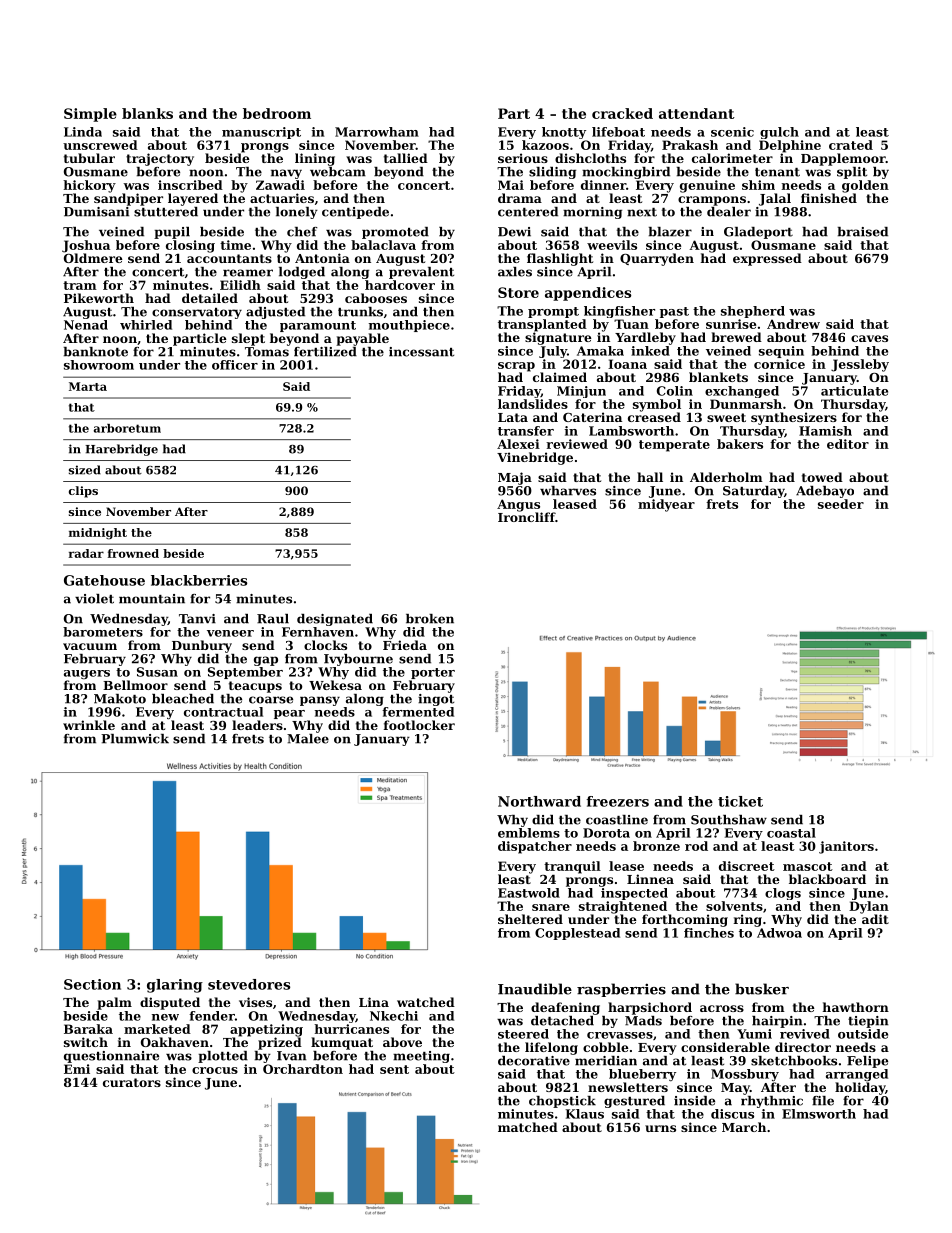 The image size is (952, 1233). What do you see at coordinates (511, 185) in the screenshot?
I see `Mai` at bounding box center [511, 185].
